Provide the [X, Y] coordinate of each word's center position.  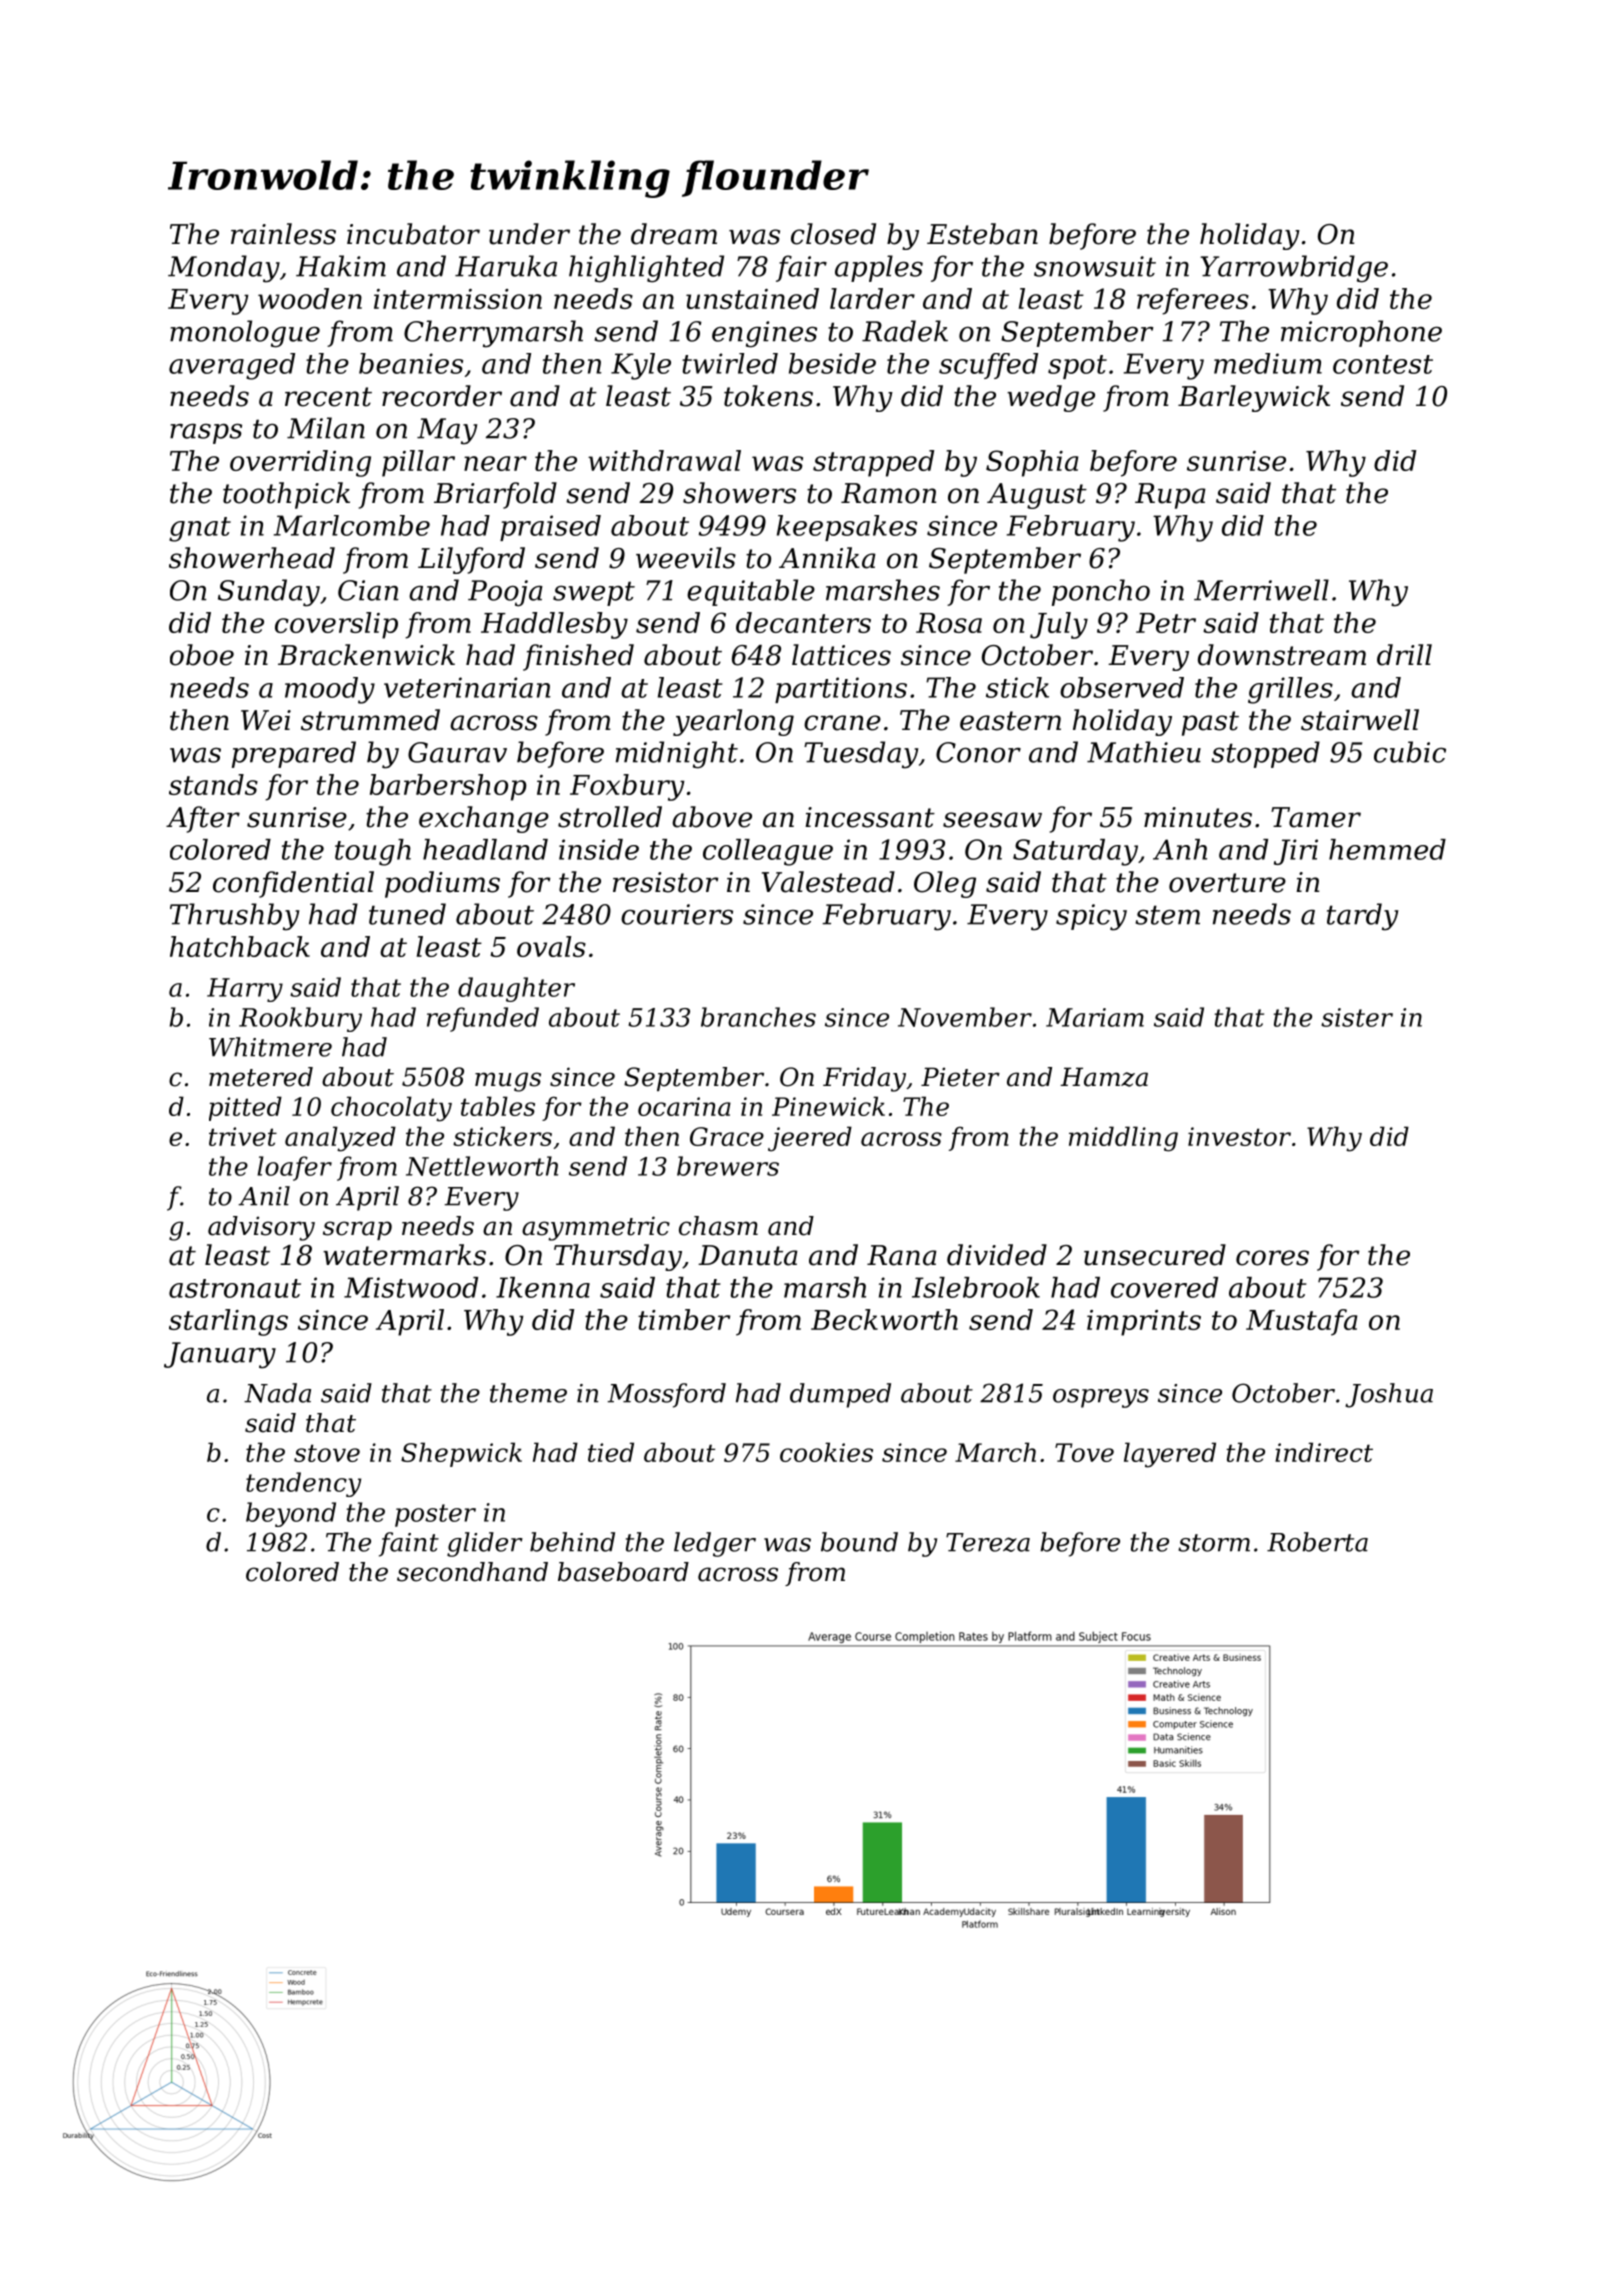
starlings [228, 1322]
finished [578, 657]
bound [859, 1542]
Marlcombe [352, 525]
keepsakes [847, 528]
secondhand [472, 1572]
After [203, 819]
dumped [840, 1395]
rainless [283, 234]
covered [1164, 1287]
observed [1122, 687]
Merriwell [1261, 590]
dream [674, 234]
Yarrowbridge [1294, 269]
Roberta [1317, 1542]
